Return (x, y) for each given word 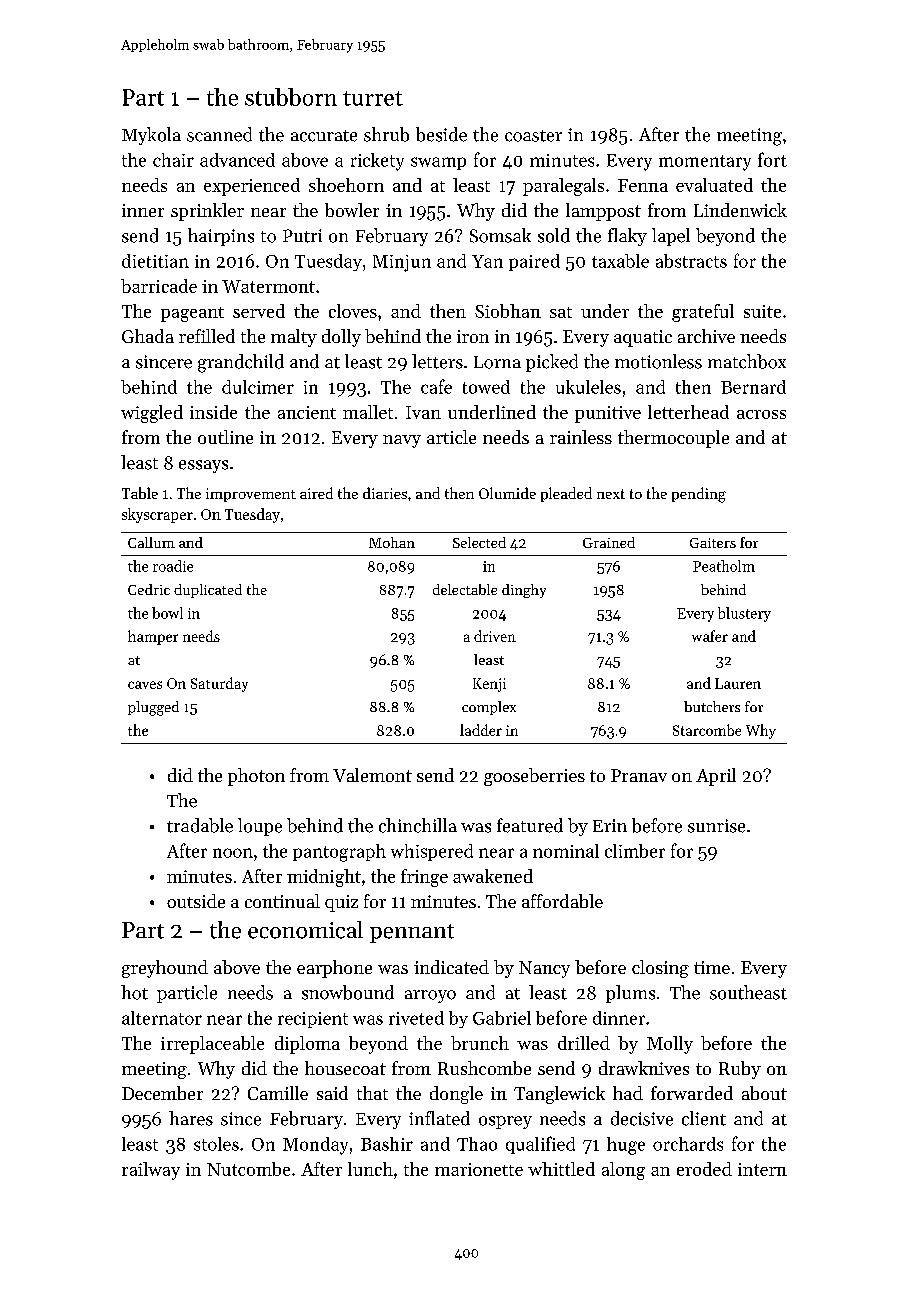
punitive (608, 414)
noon (233, 853)
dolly (341, 338)
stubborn (291, 97)
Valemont (372, 775)
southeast (748, 992)
